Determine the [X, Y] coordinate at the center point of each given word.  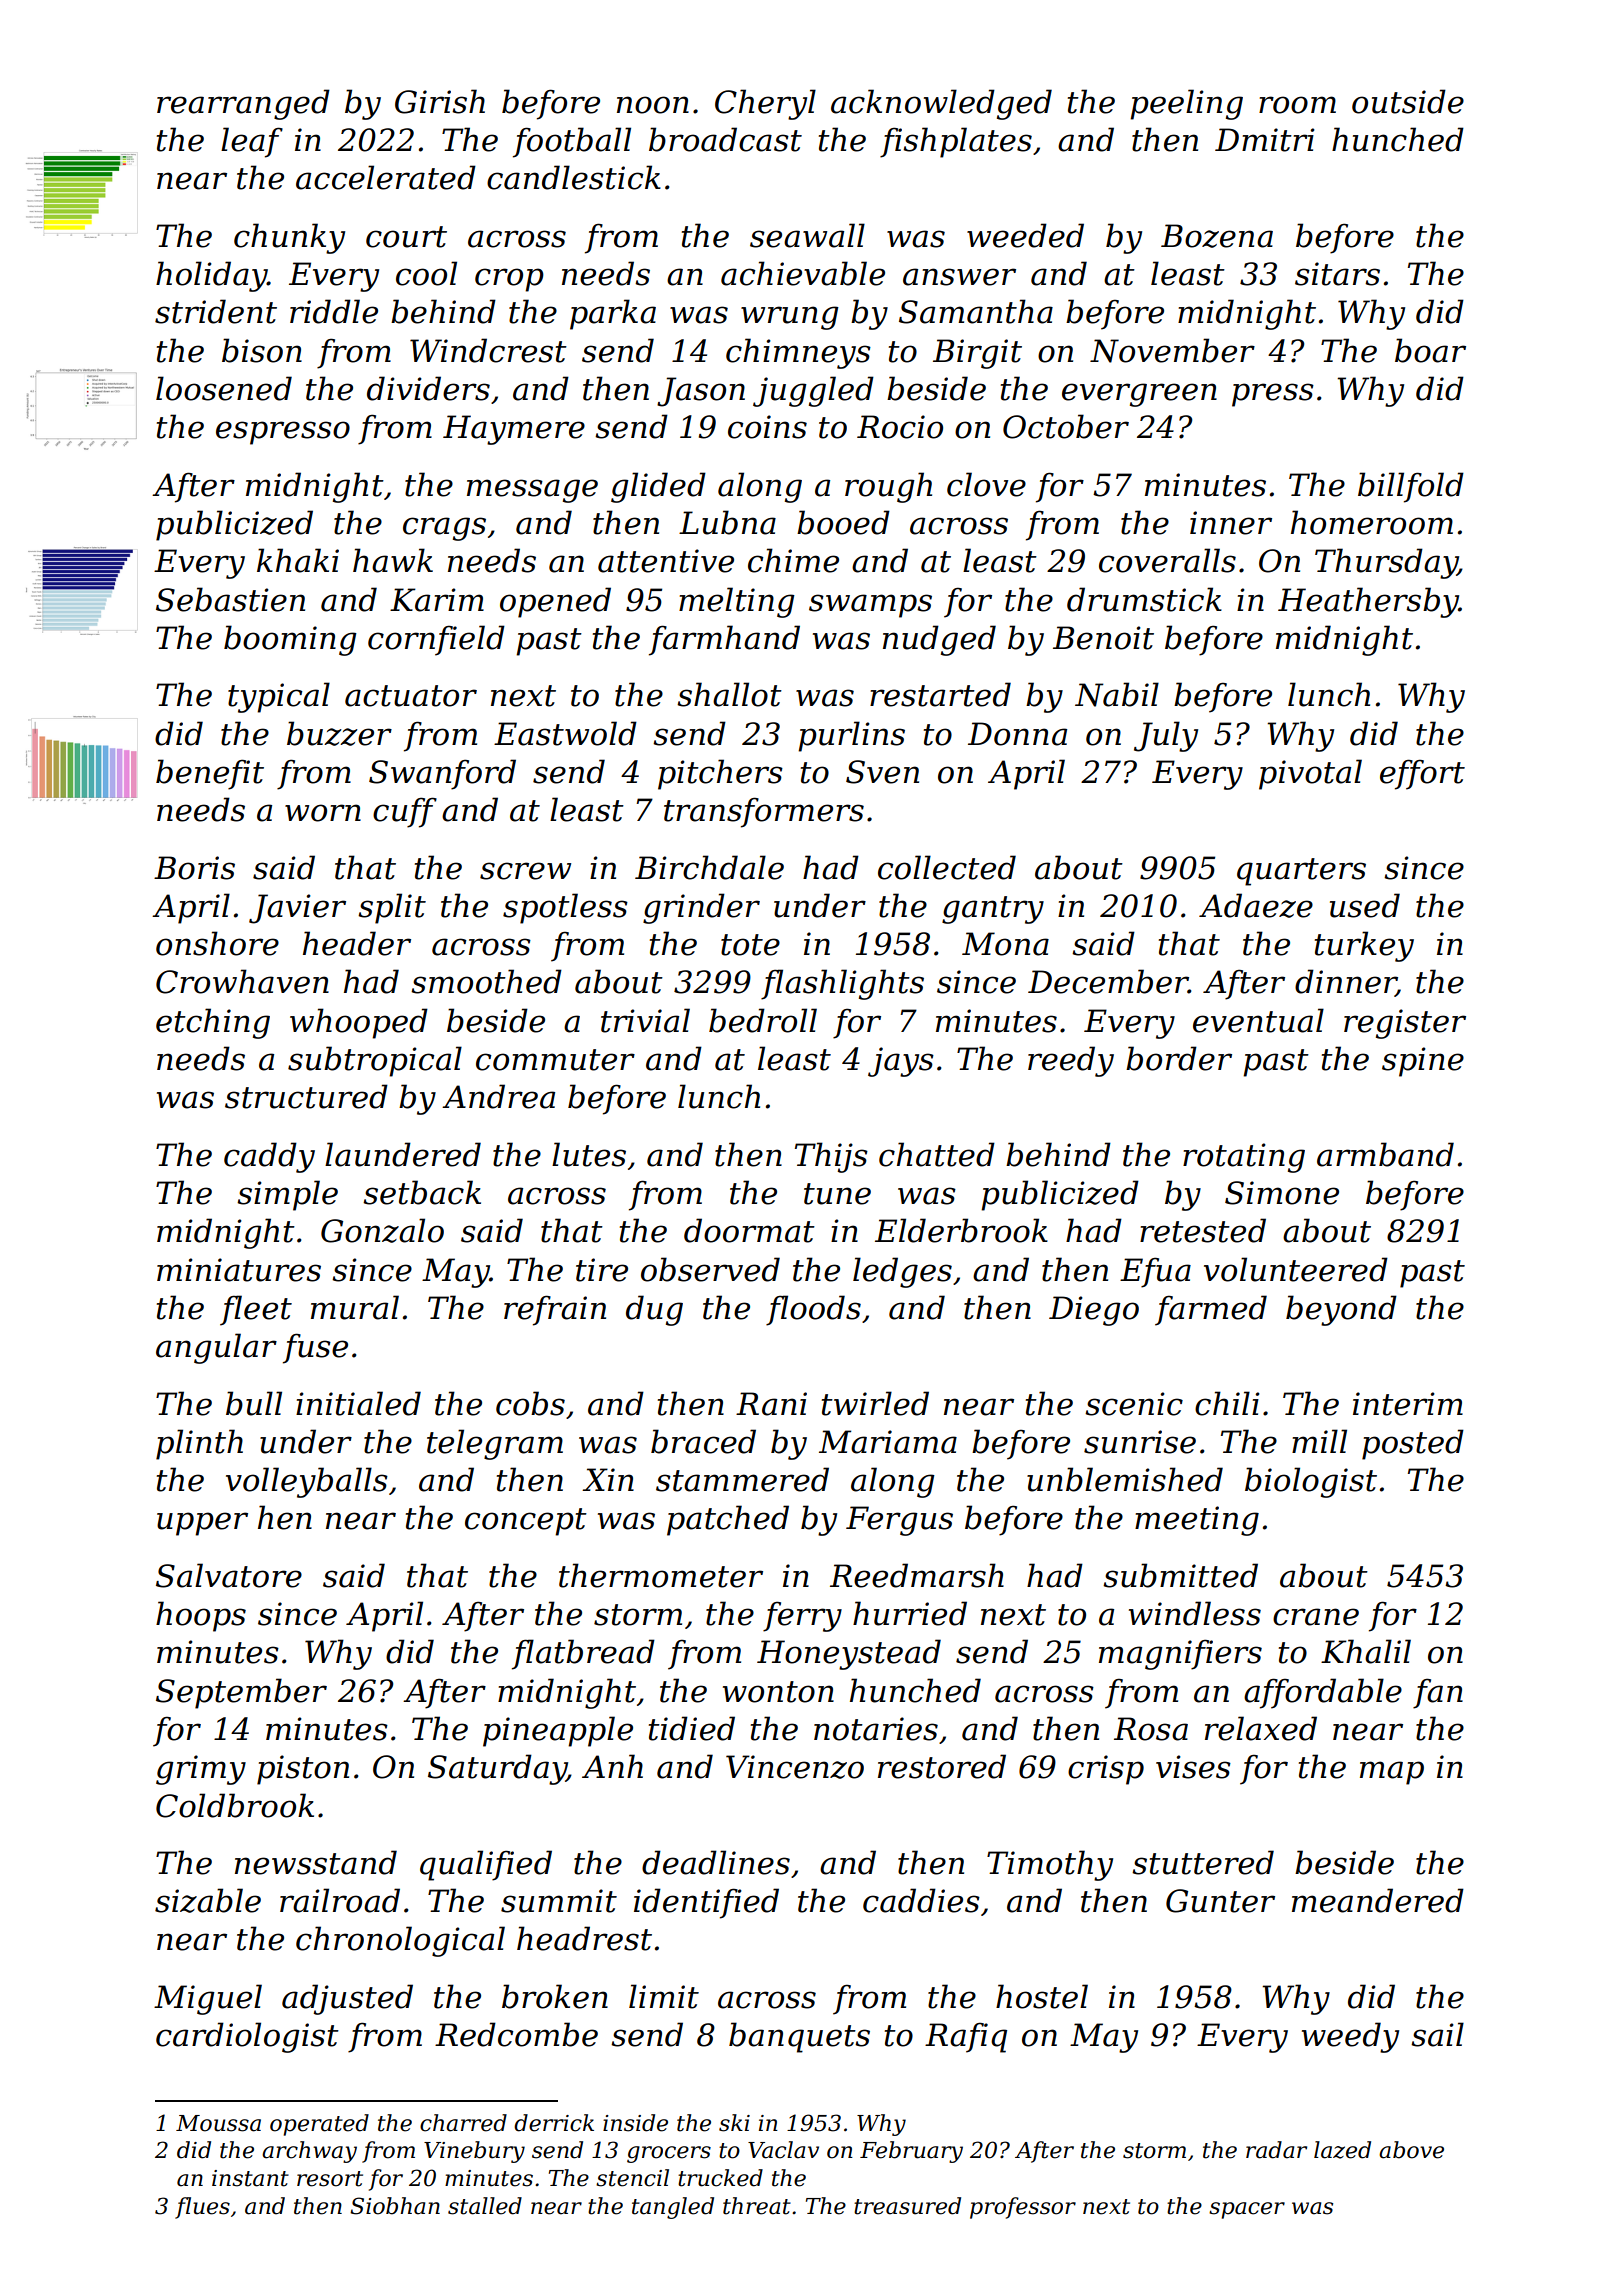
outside [1408, 101]
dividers [428, 388]
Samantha [976, 311]
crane [1316, 1617]
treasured [907, 2206]
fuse [315, 1348]
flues [202, 2208]
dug [654, 1310]
